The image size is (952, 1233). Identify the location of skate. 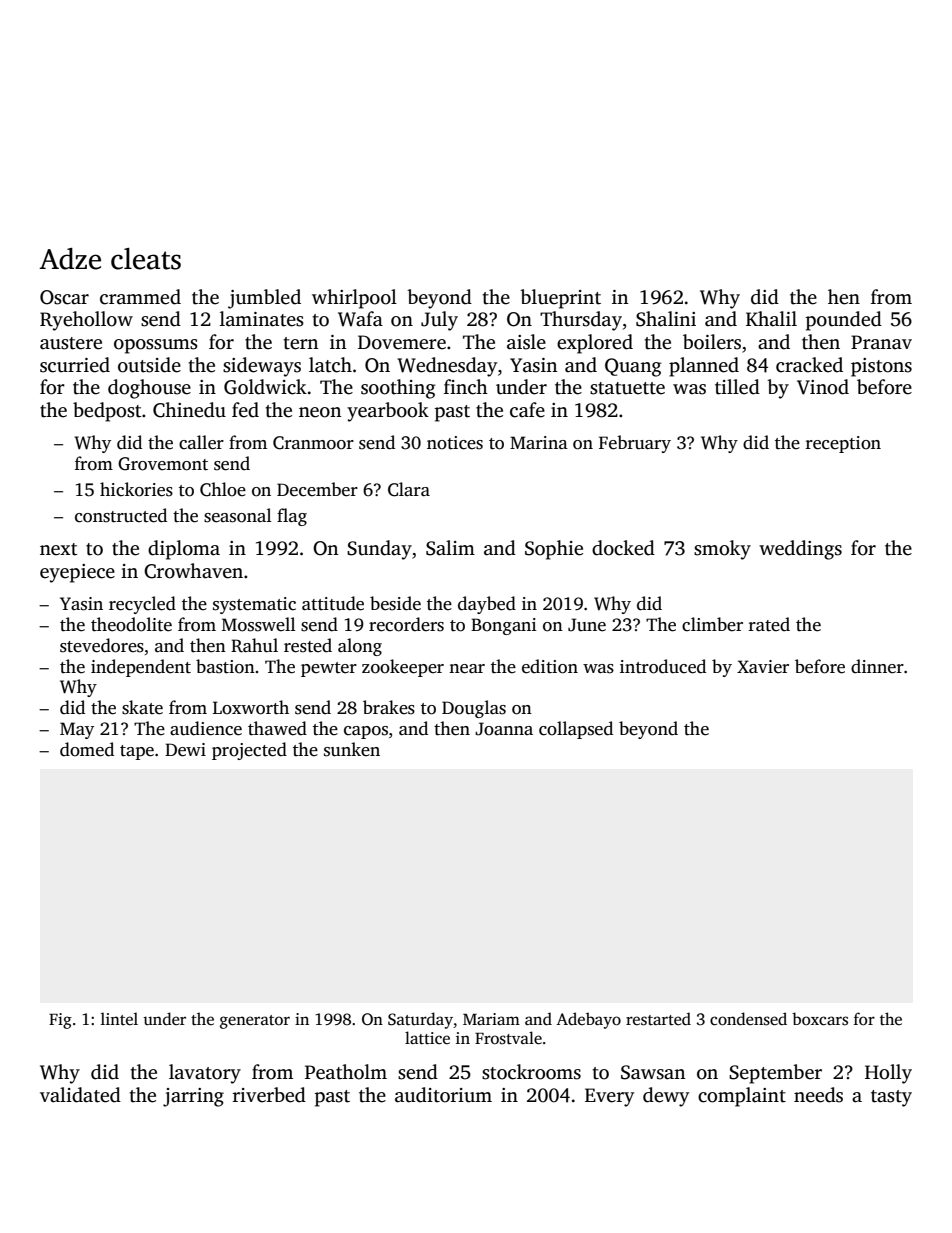
(142, 707).
